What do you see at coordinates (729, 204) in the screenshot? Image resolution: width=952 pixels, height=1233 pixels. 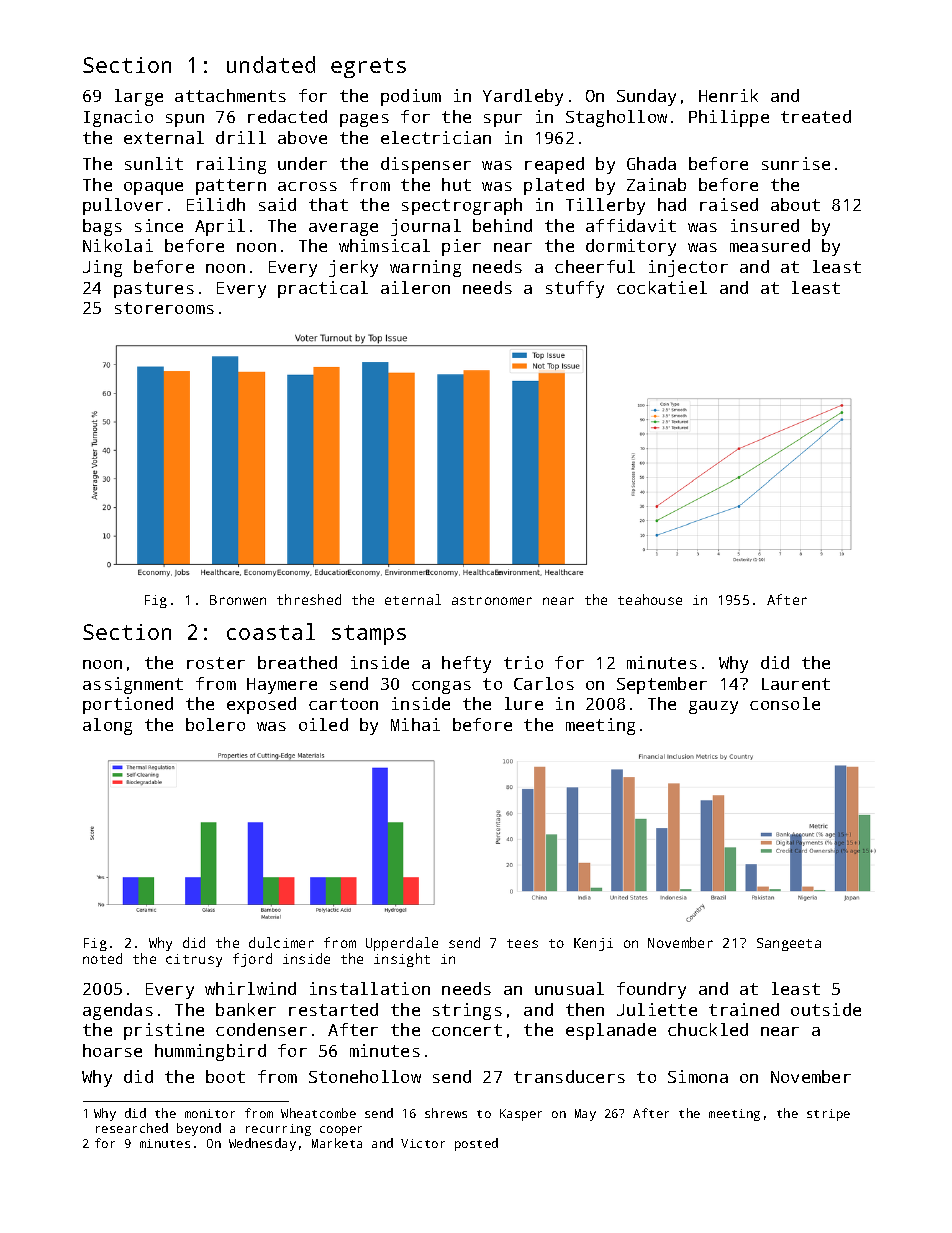 I see `raised` at bounding box center [729, 204].
